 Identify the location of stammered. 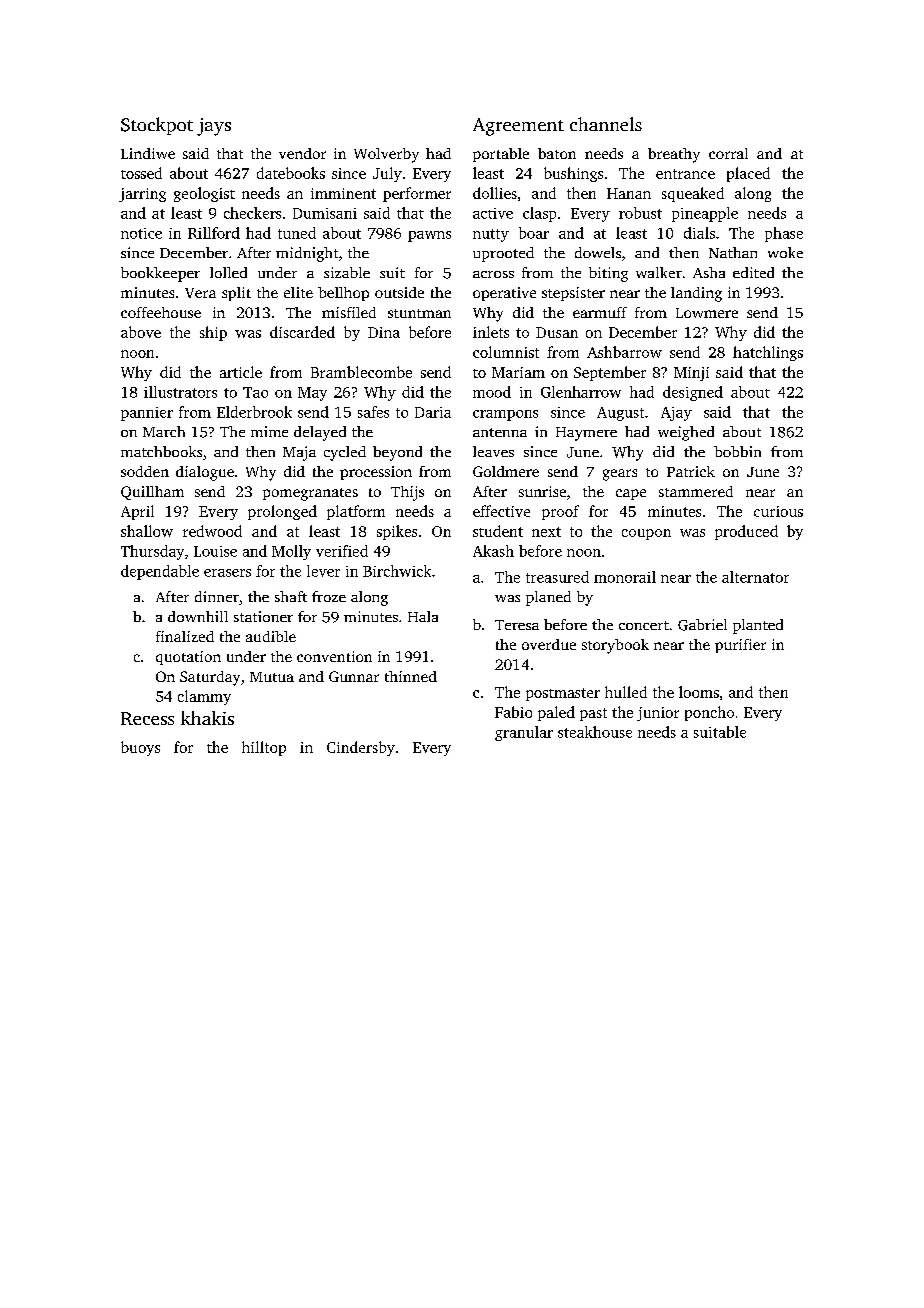
(696, 491).
